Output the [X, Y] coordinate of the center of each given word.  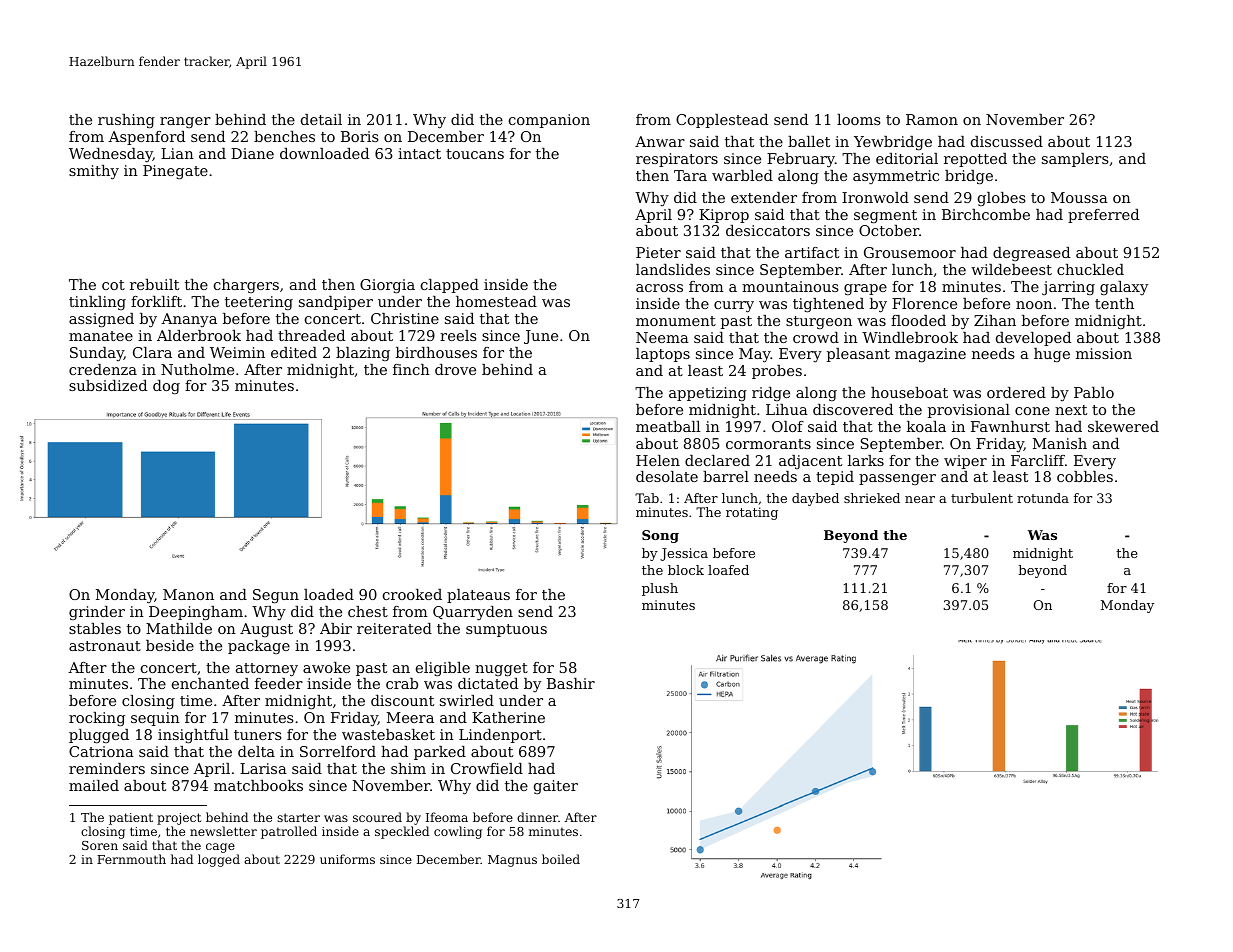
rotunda [1043, 498]
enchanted [210, 683]
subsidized [108, 385]
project [179, 819]
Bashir [571, 683]
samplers [1075, 160]
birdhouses [436, 352]
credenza [103, 369]
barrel [726, 476]
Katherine [508, 717]
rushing [126, 121]
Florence [924, 303]
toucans [475, 154]
